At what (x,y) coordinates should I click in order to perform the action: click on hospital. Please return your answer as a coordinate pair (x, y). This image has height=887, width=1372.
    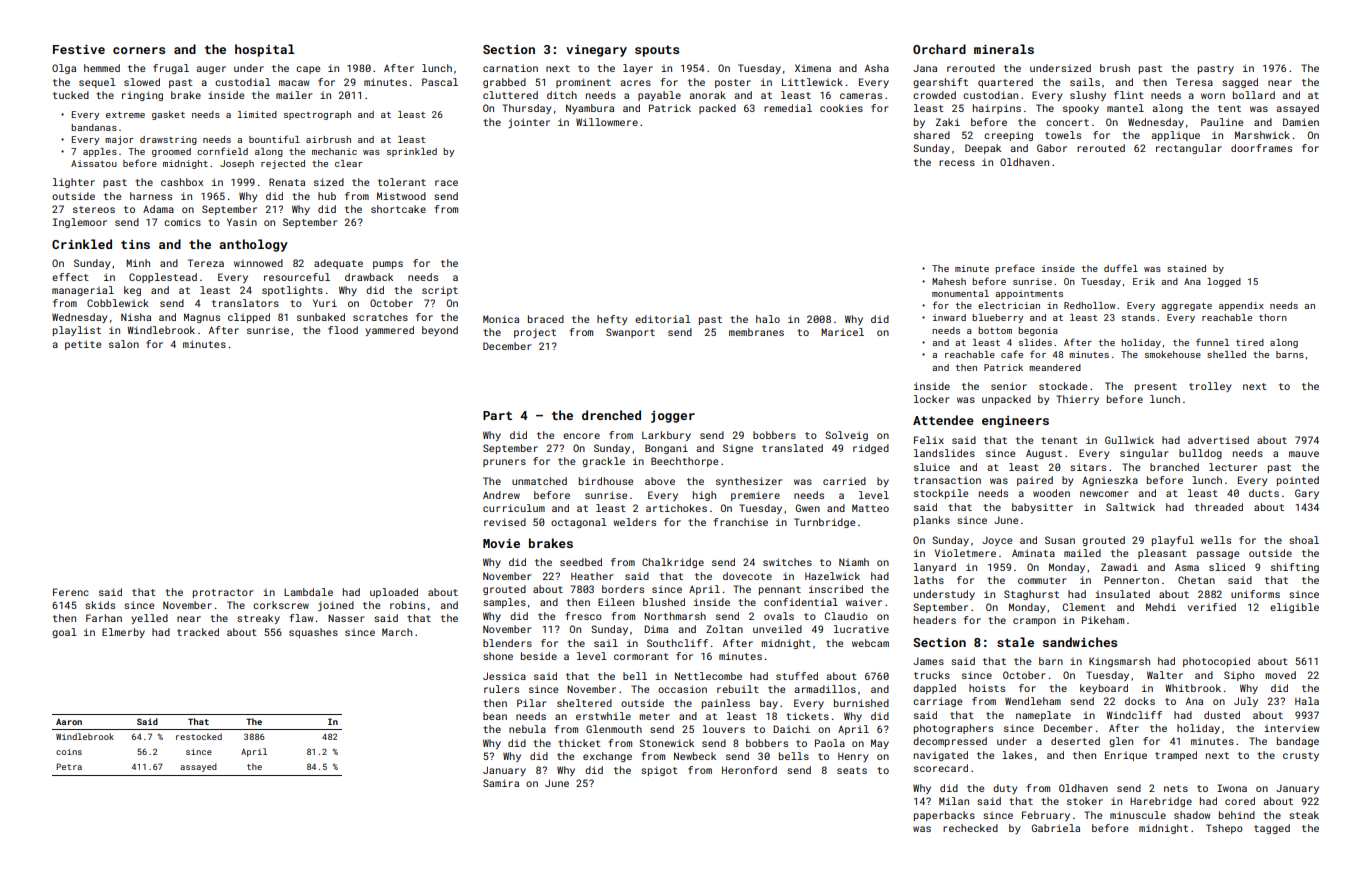
    Looking at the image, I should click on (265, 50).
